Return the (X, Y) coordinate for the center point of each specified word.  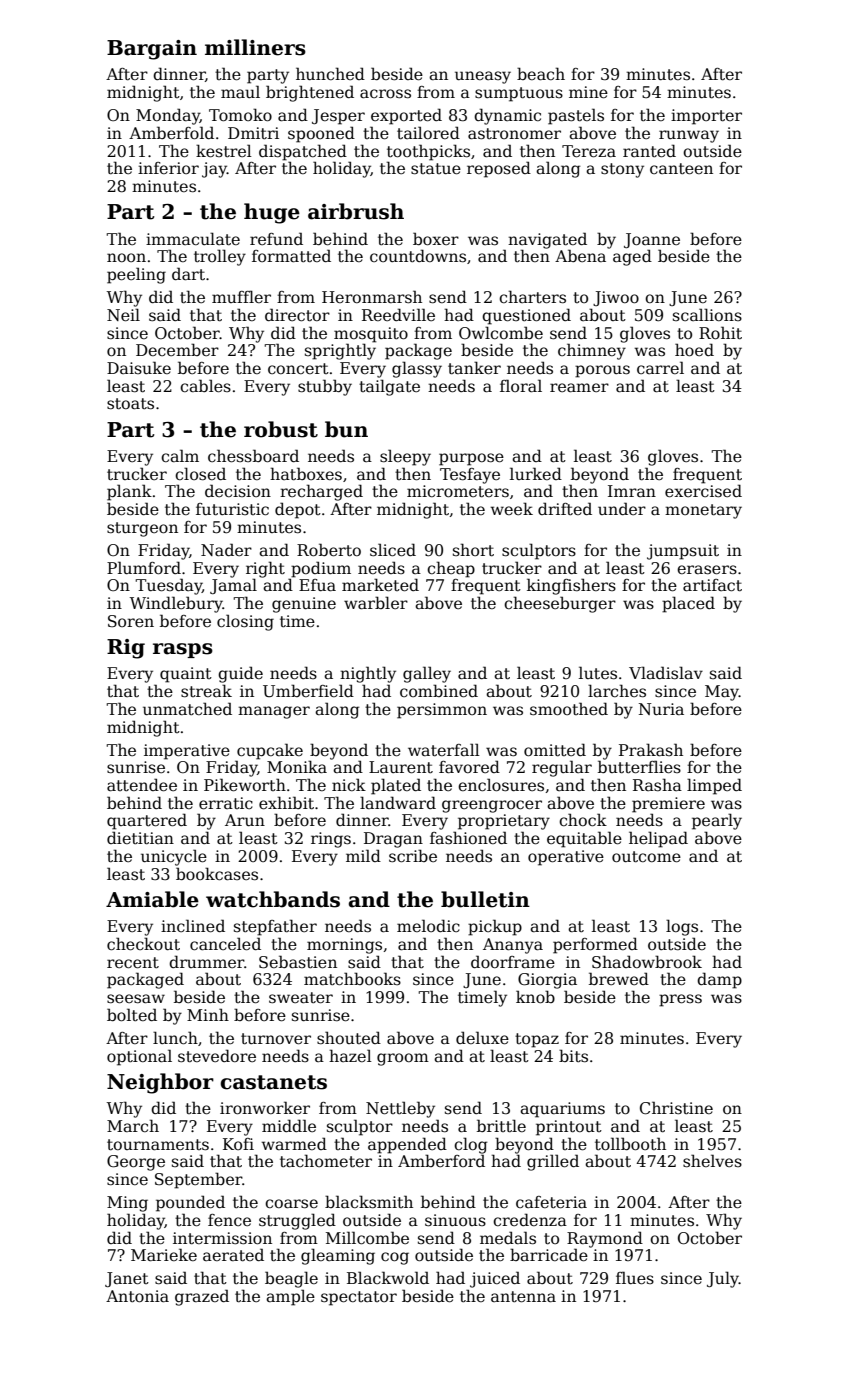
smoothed (569, 709)
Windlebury (176, 604)
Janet (127, 1279)
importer (706, 117)
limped (714, 786)
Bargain (152, 50)
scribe (413, 856)
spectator (359, 1298)
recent (133, 963)
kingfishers (571, 586)
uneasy (483, 77)
